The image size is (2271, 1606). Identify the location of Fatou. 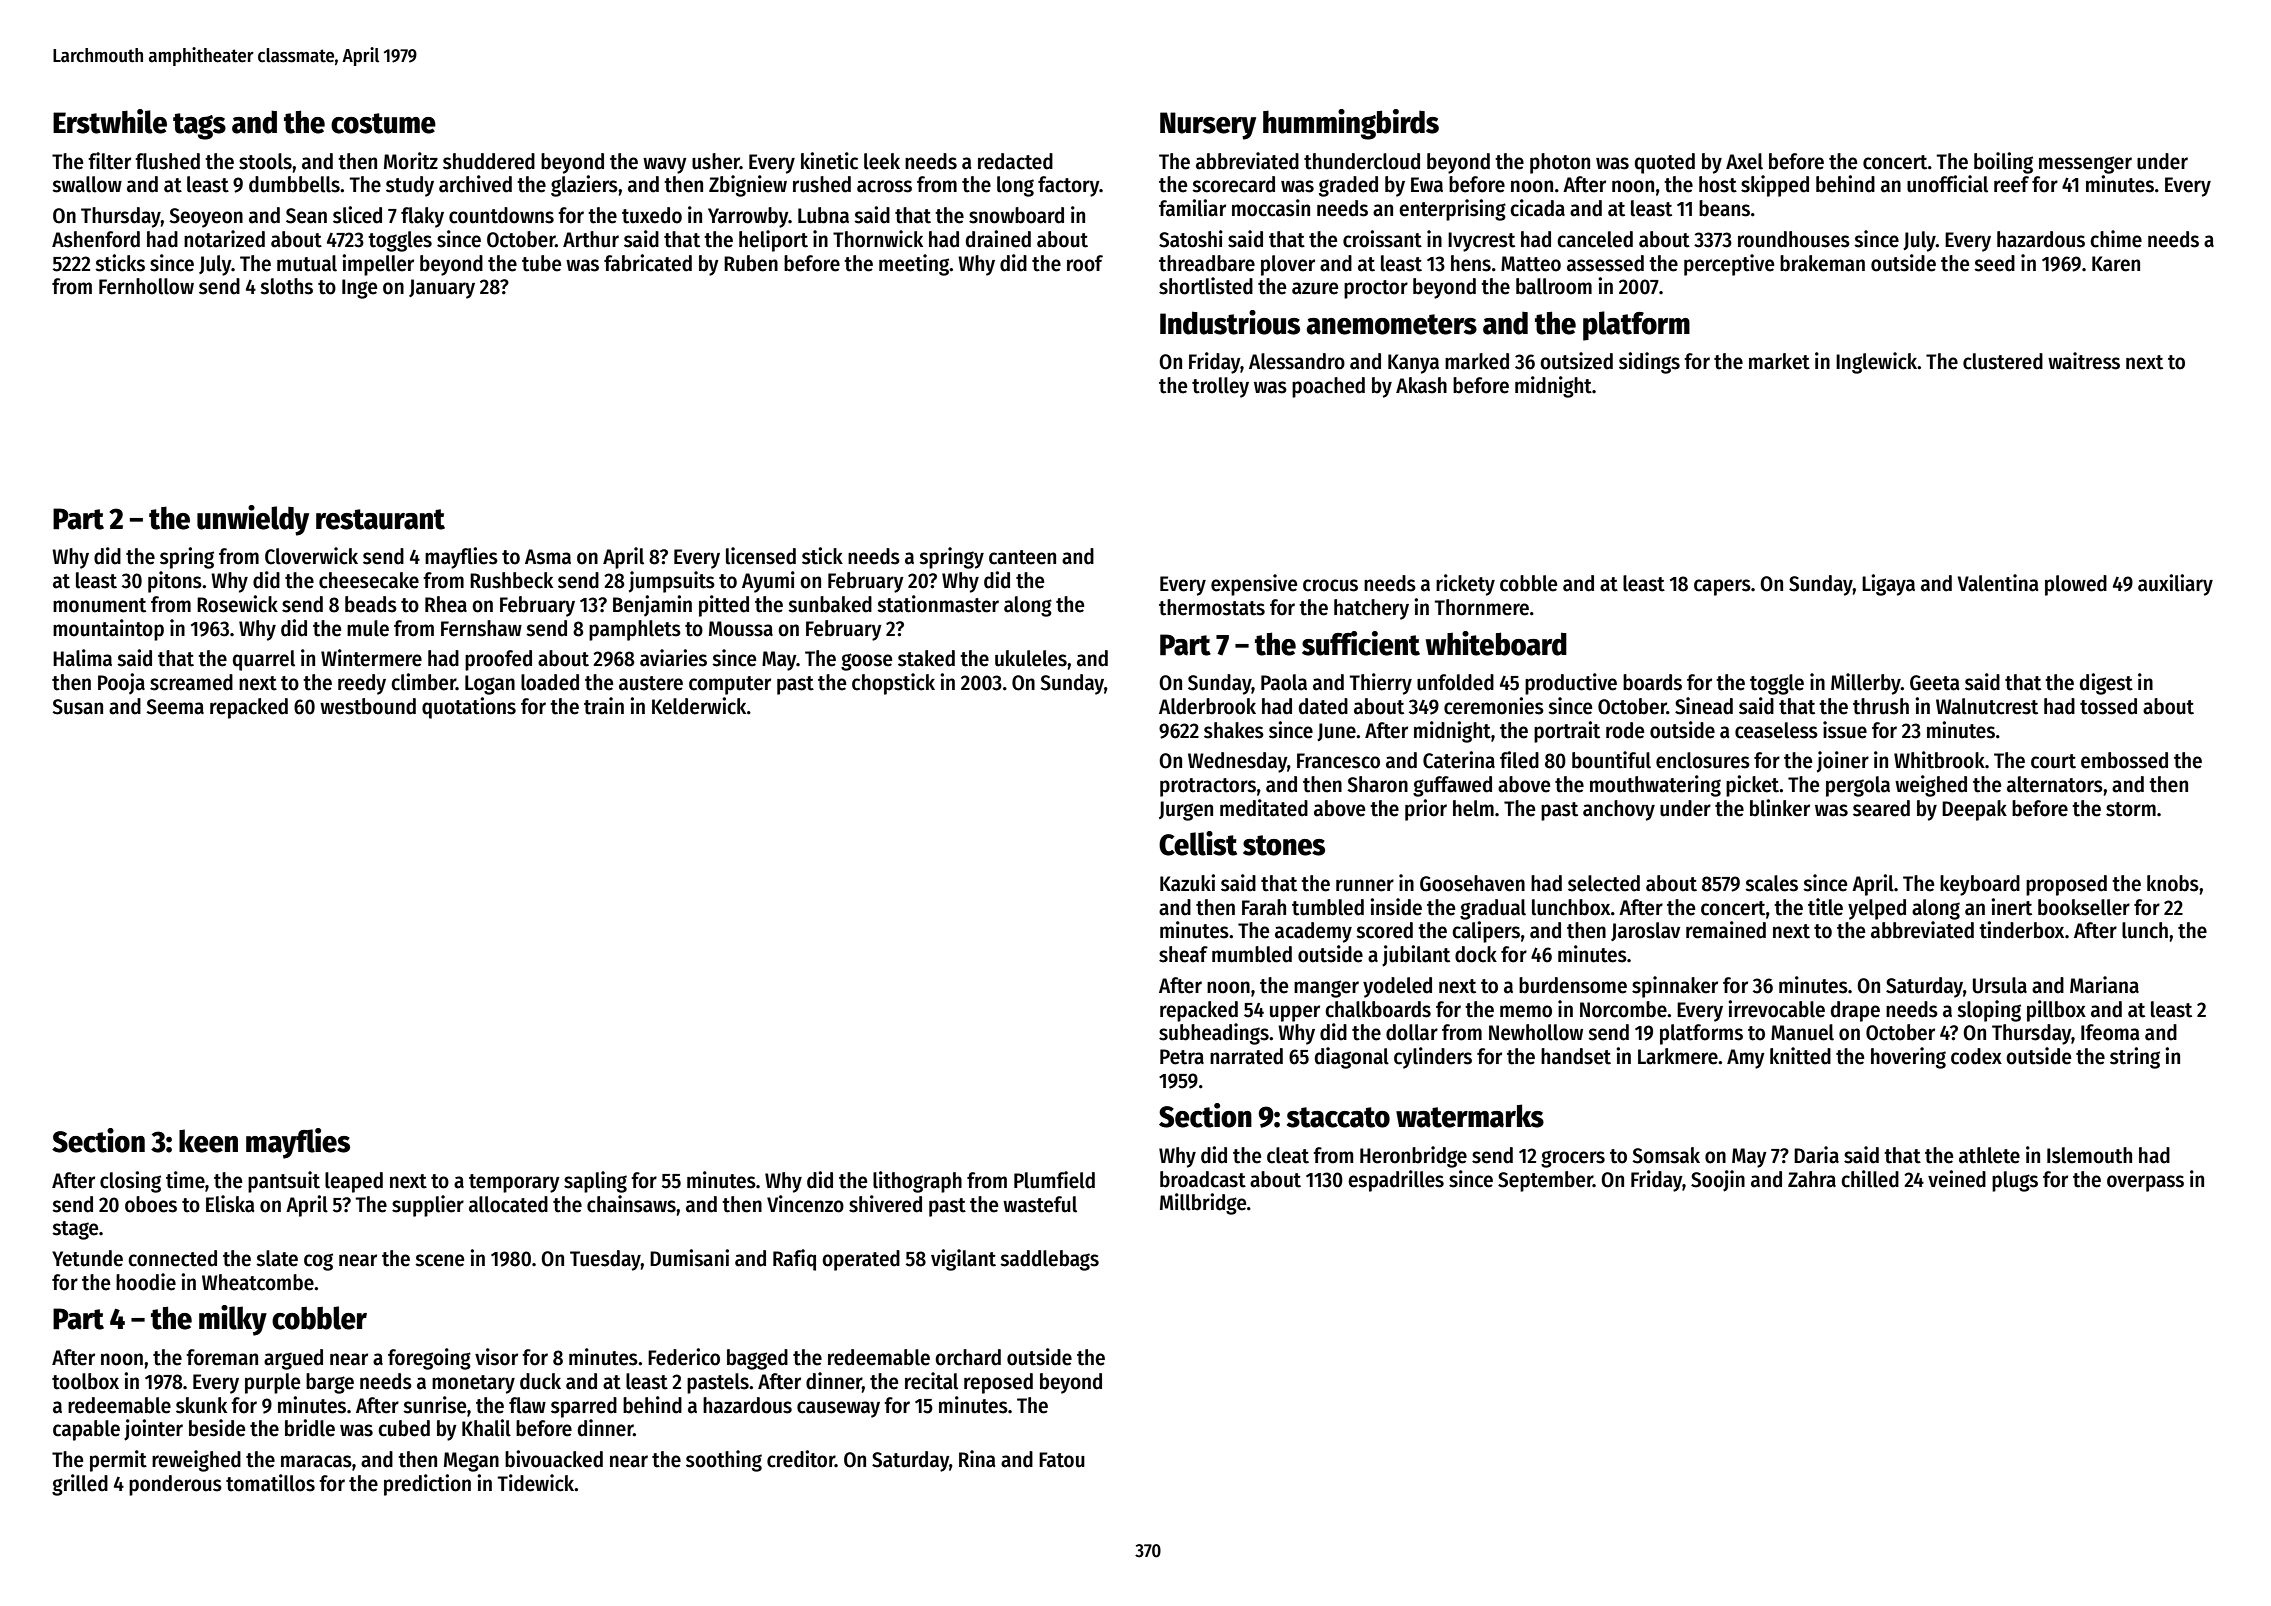
(1062, 1460).
